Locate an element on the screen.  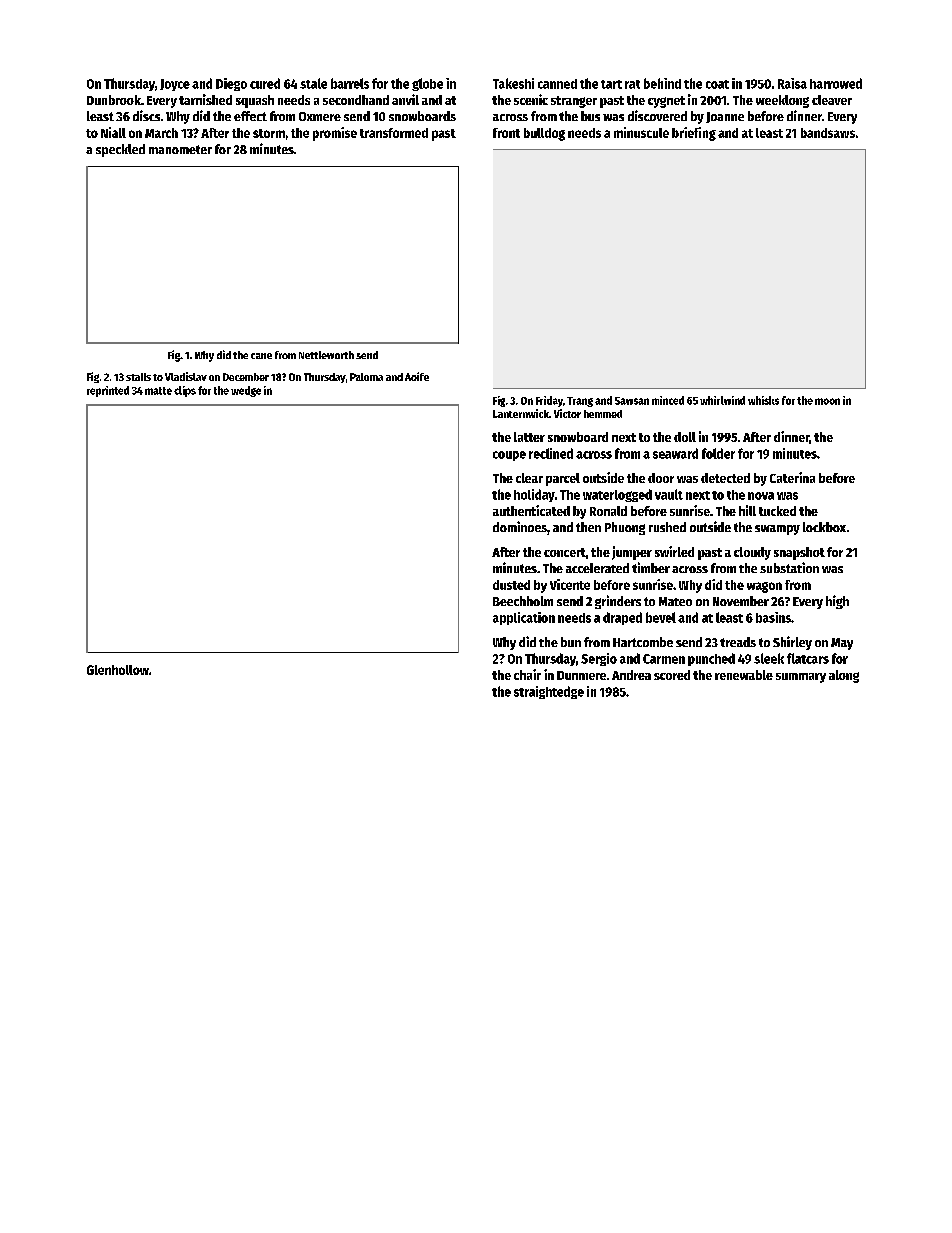
speckled is located at coordinates (120, 150).
